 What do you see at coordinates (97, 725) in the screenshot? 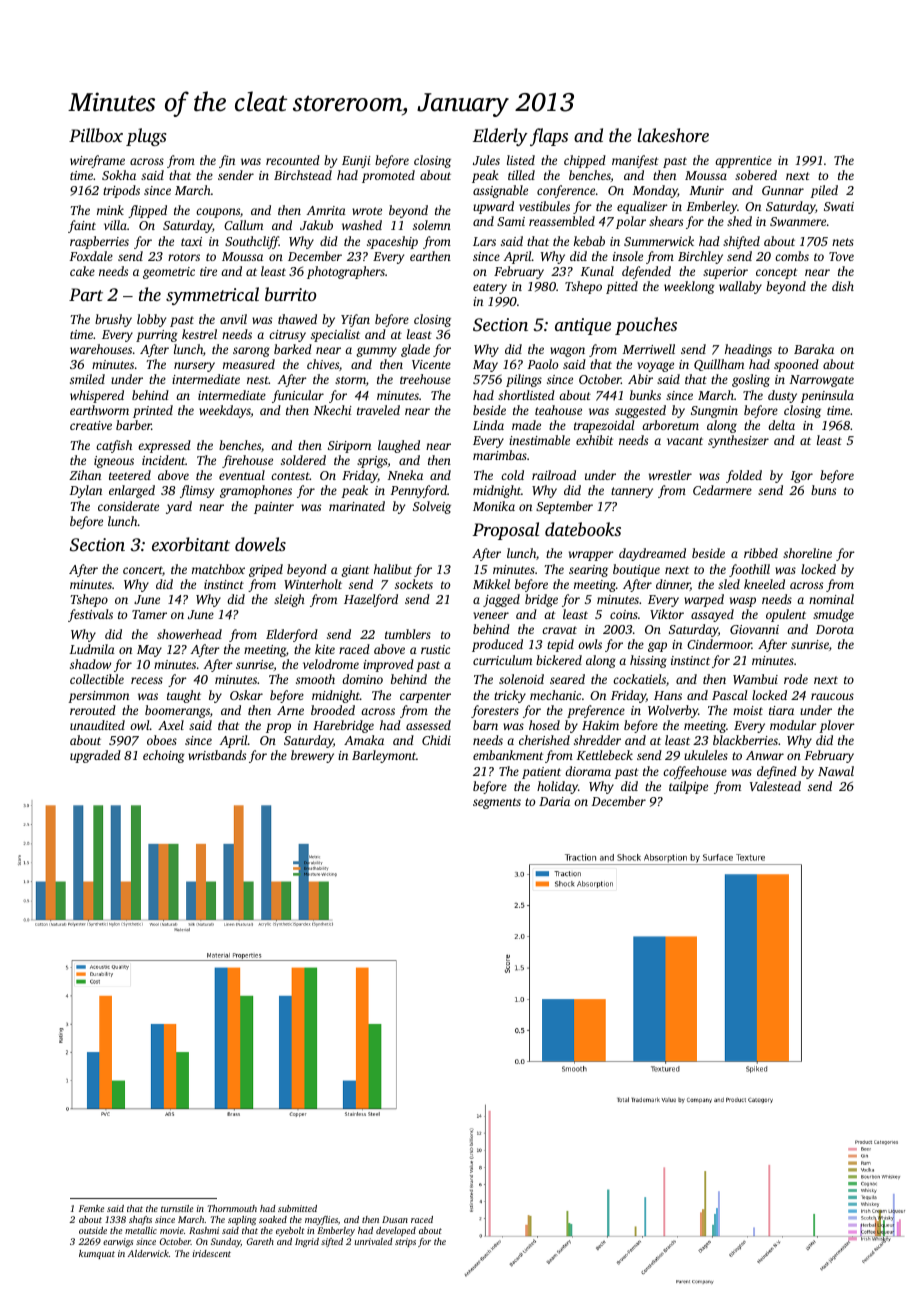
I see `unaudited` at bounding box center [97, 725].
